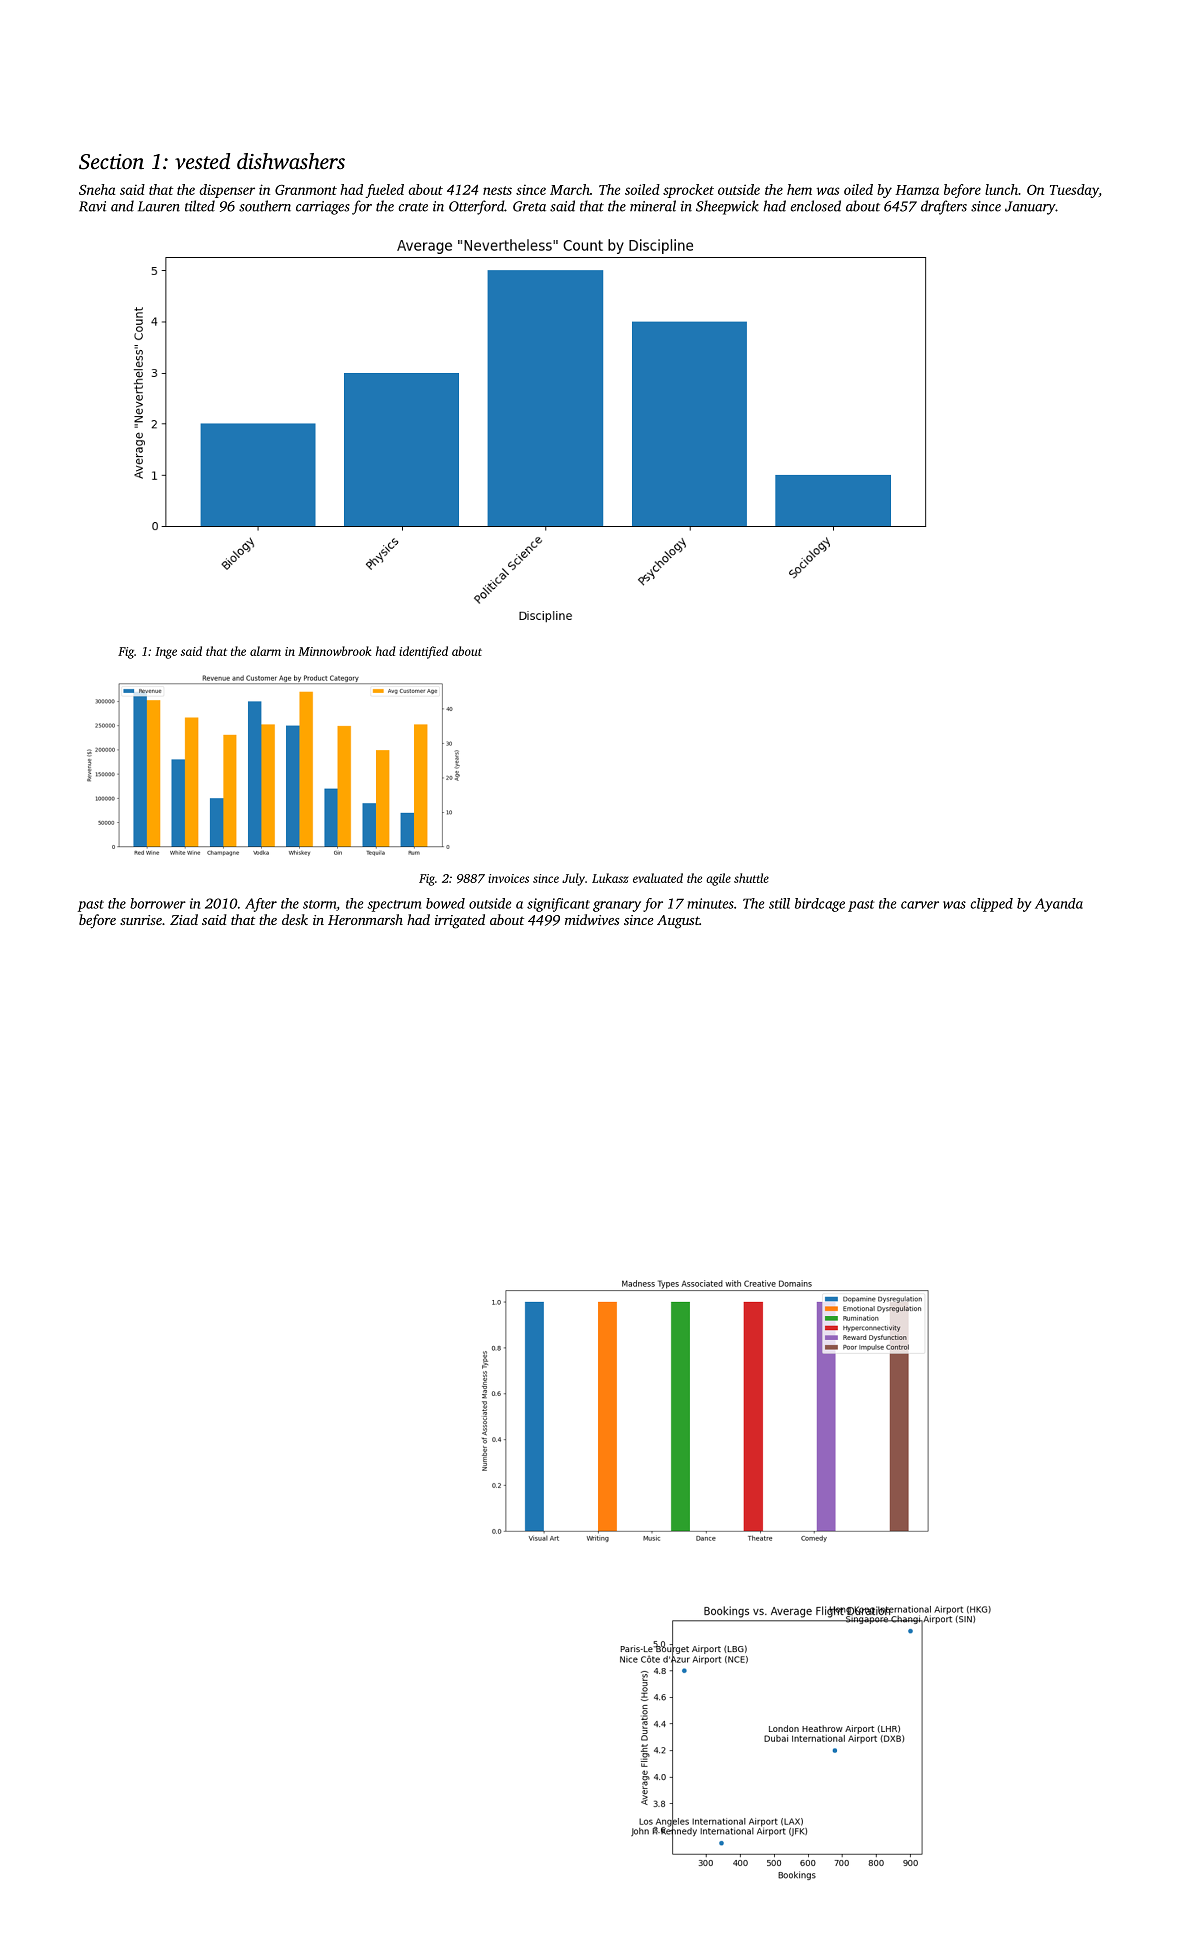  I want to click on enclosed, so click(815, 206).
